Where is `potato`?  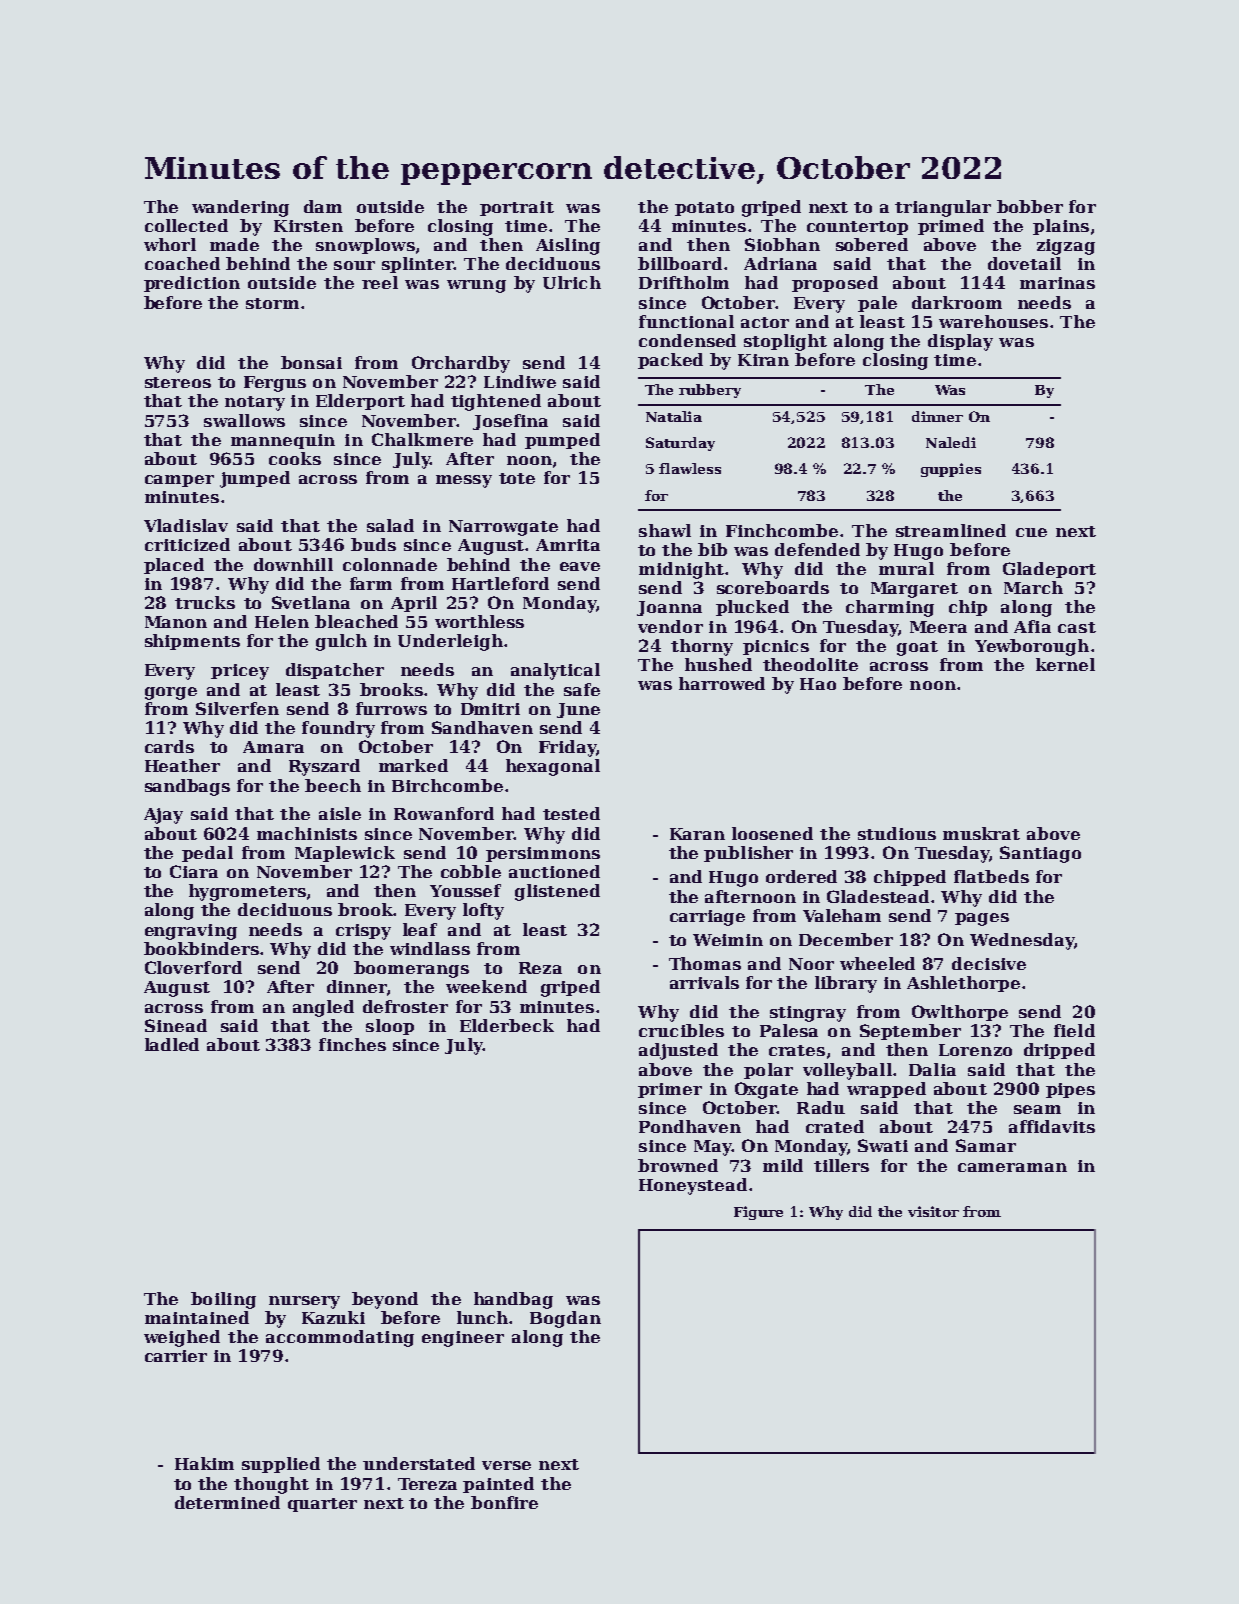
potato is located at coordinates (704, 209).
